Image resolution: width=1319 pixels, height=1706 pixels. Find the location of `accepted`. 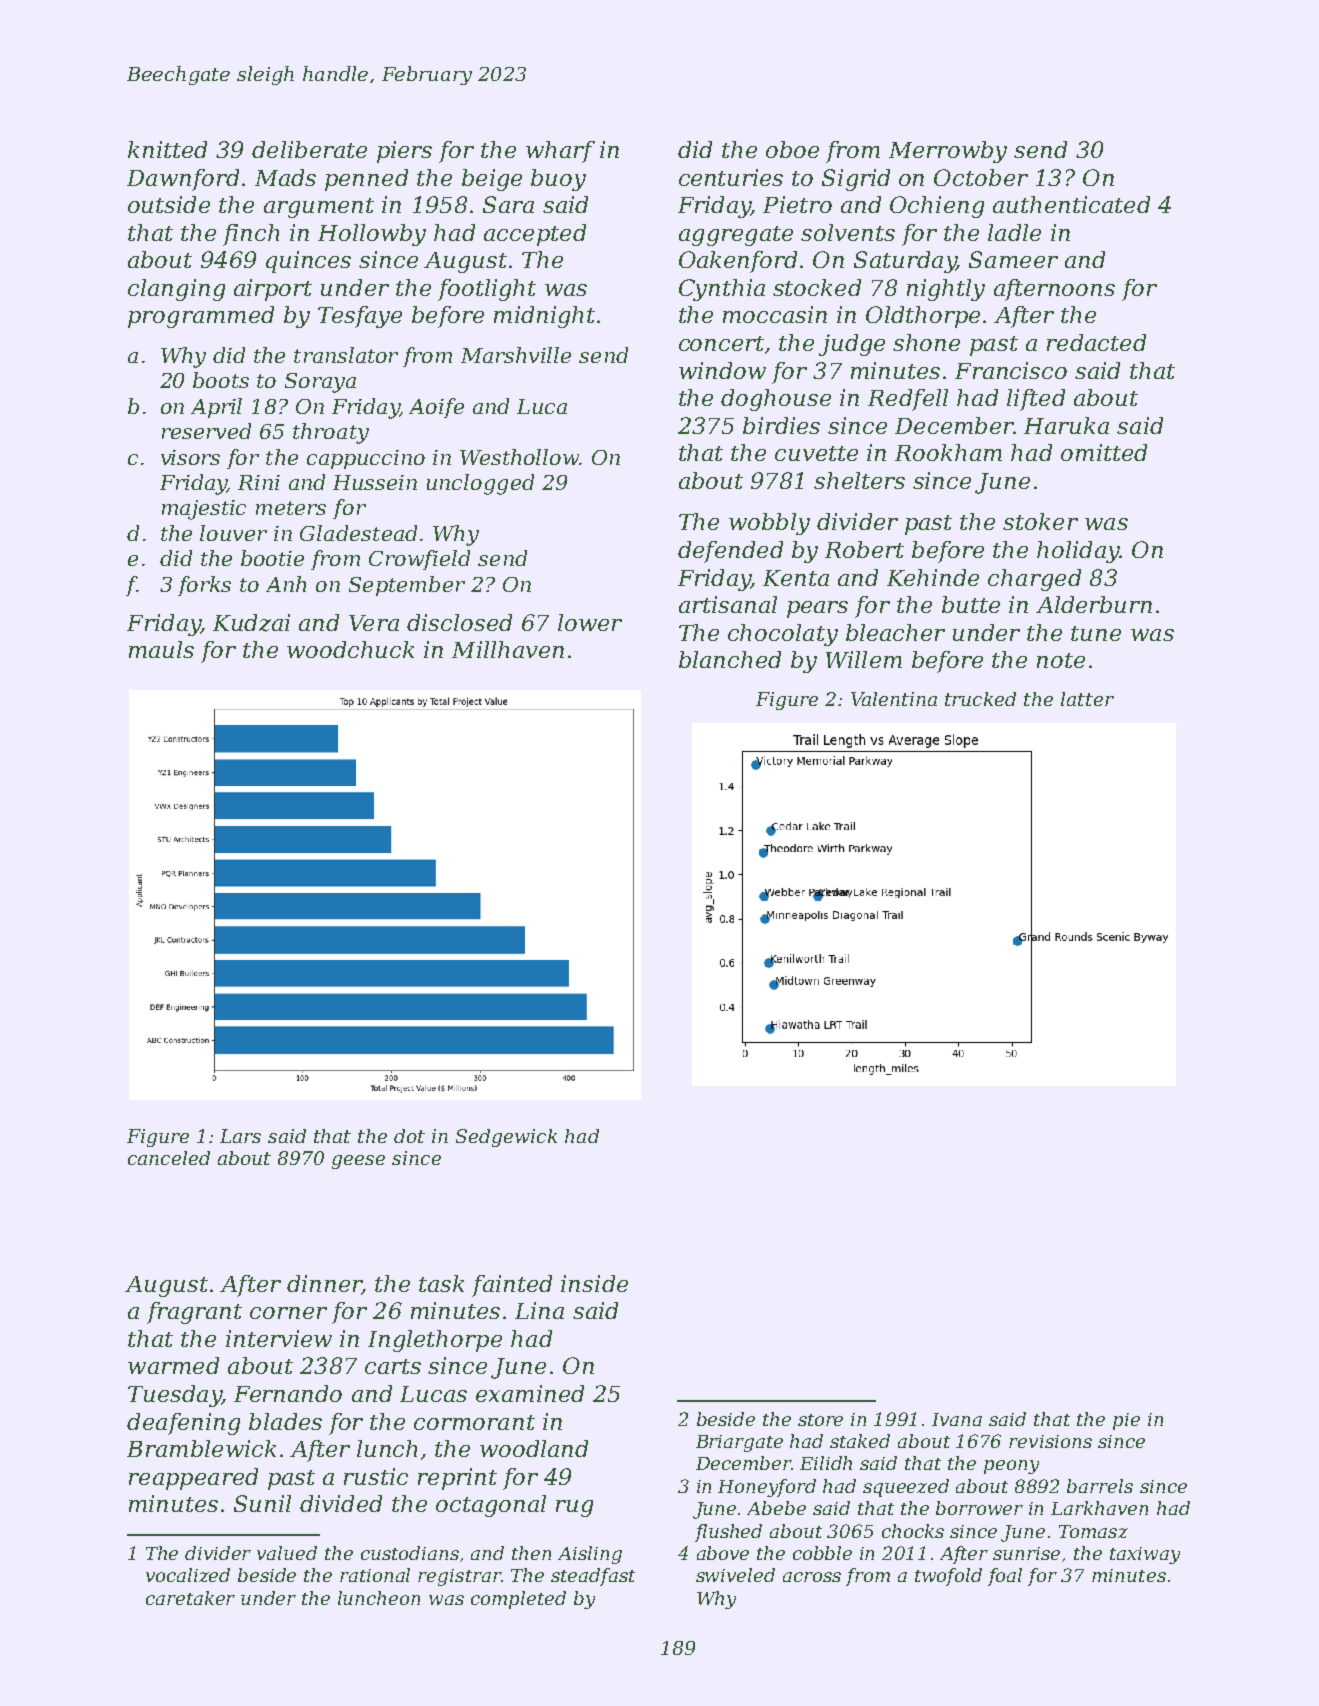

accepted is located at coordinates (535, 235).
